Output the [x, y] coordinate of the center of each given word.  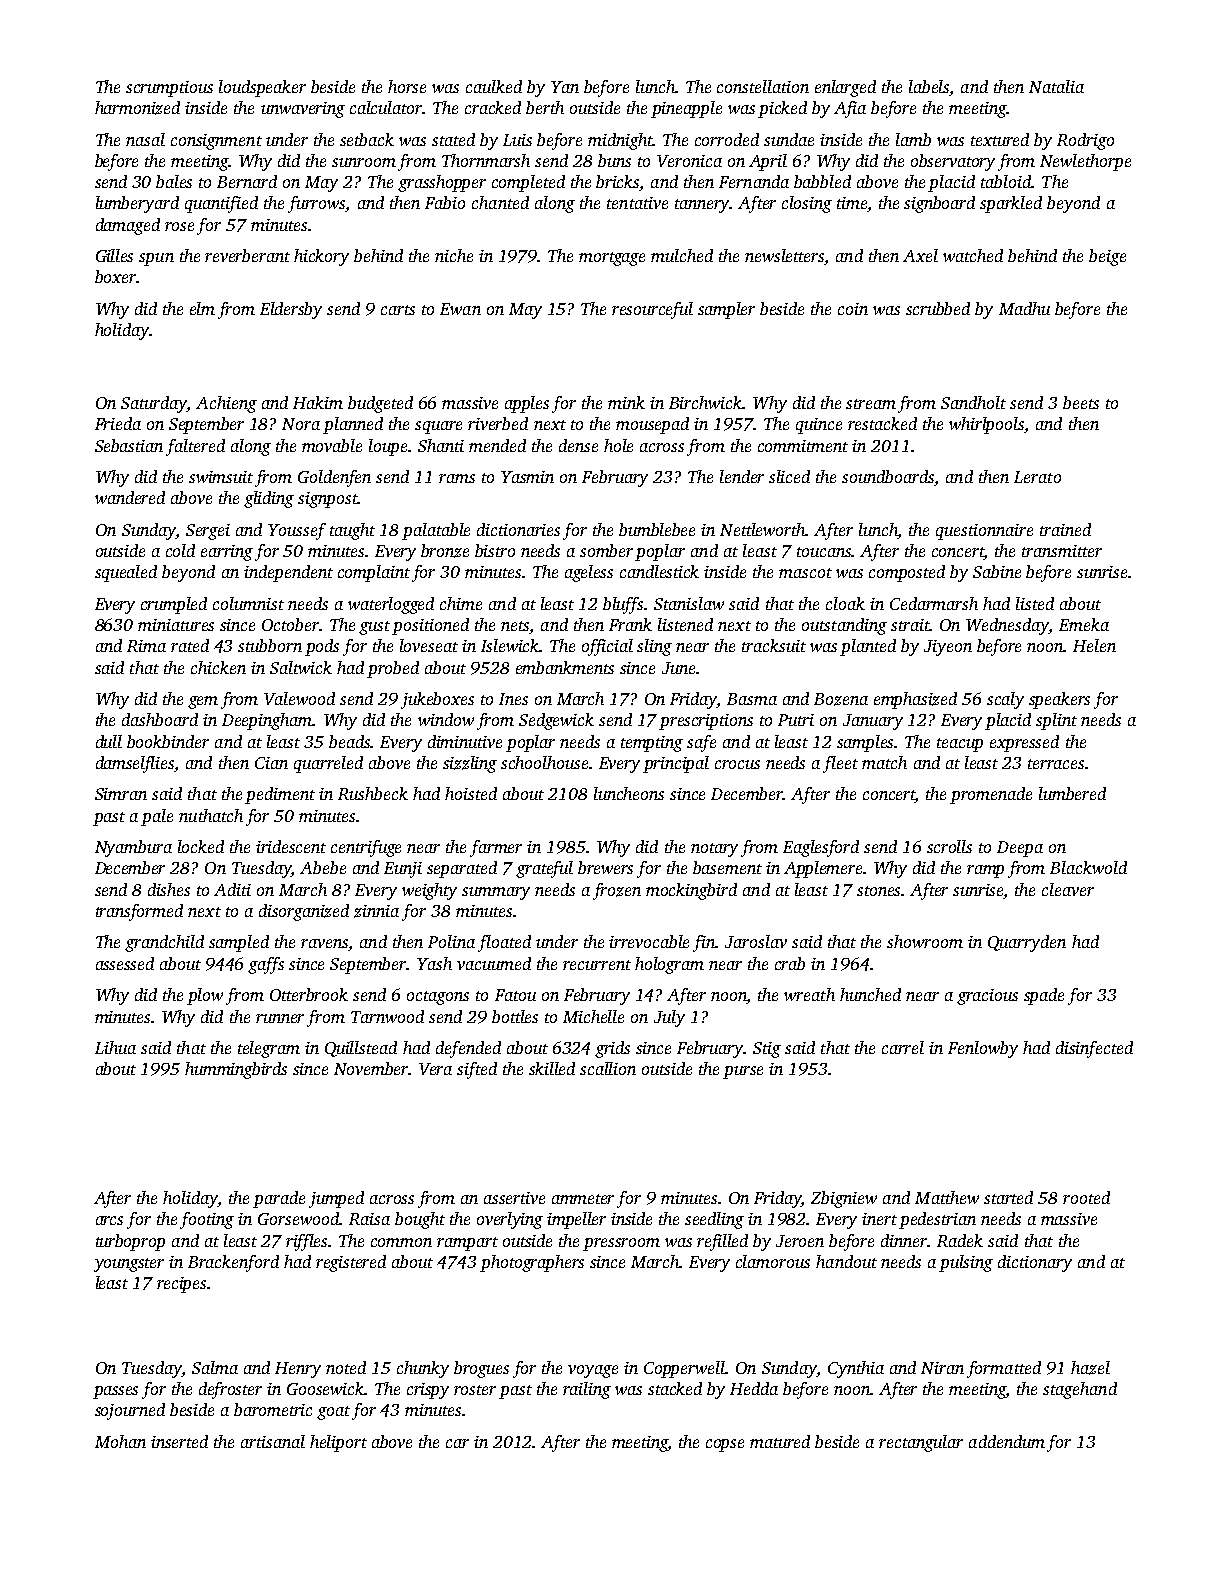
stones [879, 891]
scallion [608, 1068]
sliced [789, 476]
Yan [565, 87]
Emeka [1084, 624]
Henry [298, 1370]
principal [676, 764]
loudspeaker [262, 88]
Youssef [297, 531]
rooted [1086, 1197]
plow [205, 996]
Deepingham [267, 721]
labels [929, 88]
